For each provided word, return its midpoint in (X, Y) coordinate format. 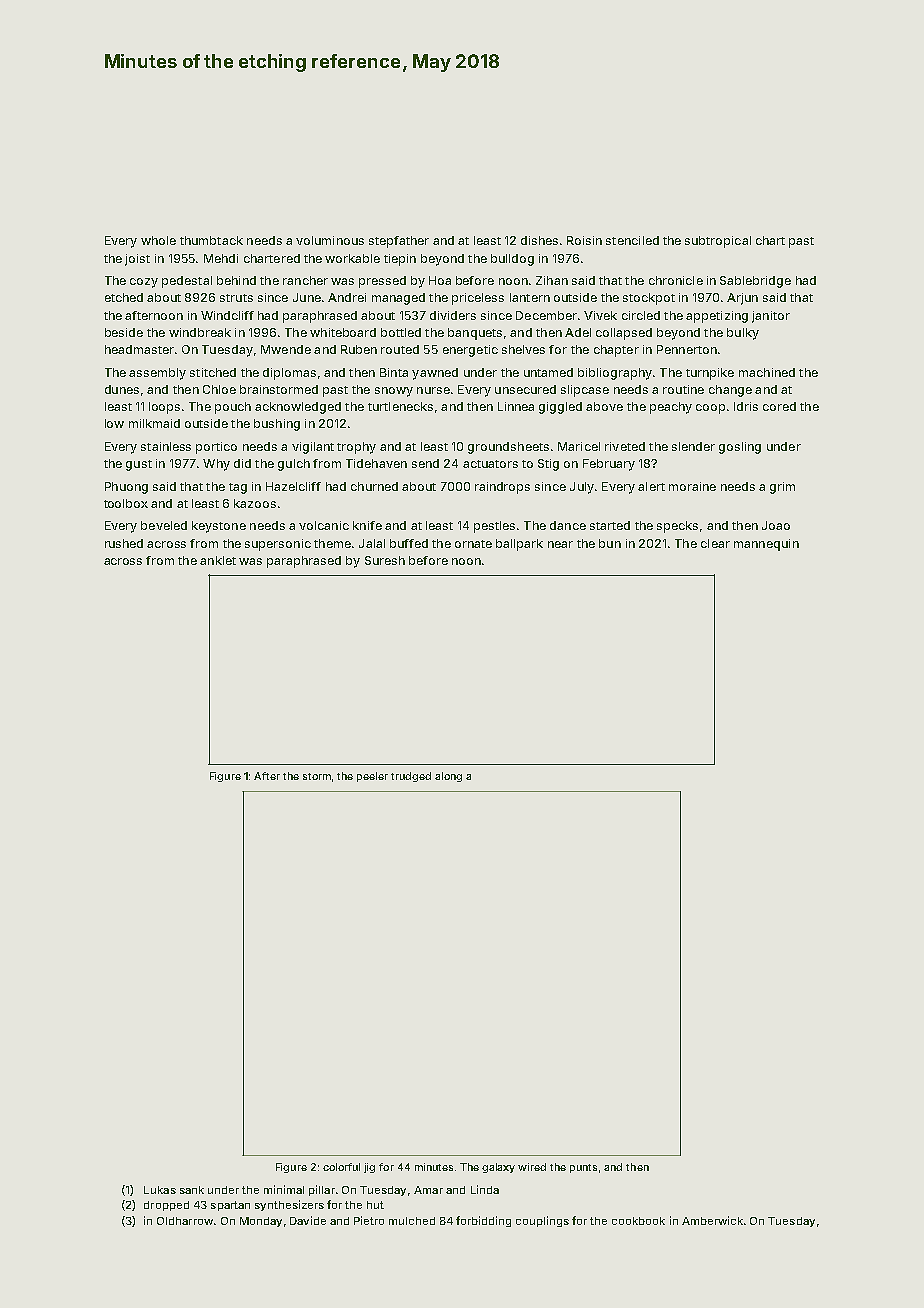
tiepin (400, 260)
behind (236, 280)
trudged (411, 777)
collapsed (624, 334)
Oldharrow (185, 1221)
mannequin (766, 545)
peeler (372, 777)
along (448, 777)
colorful (341, 1167)
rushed (124, 543)
